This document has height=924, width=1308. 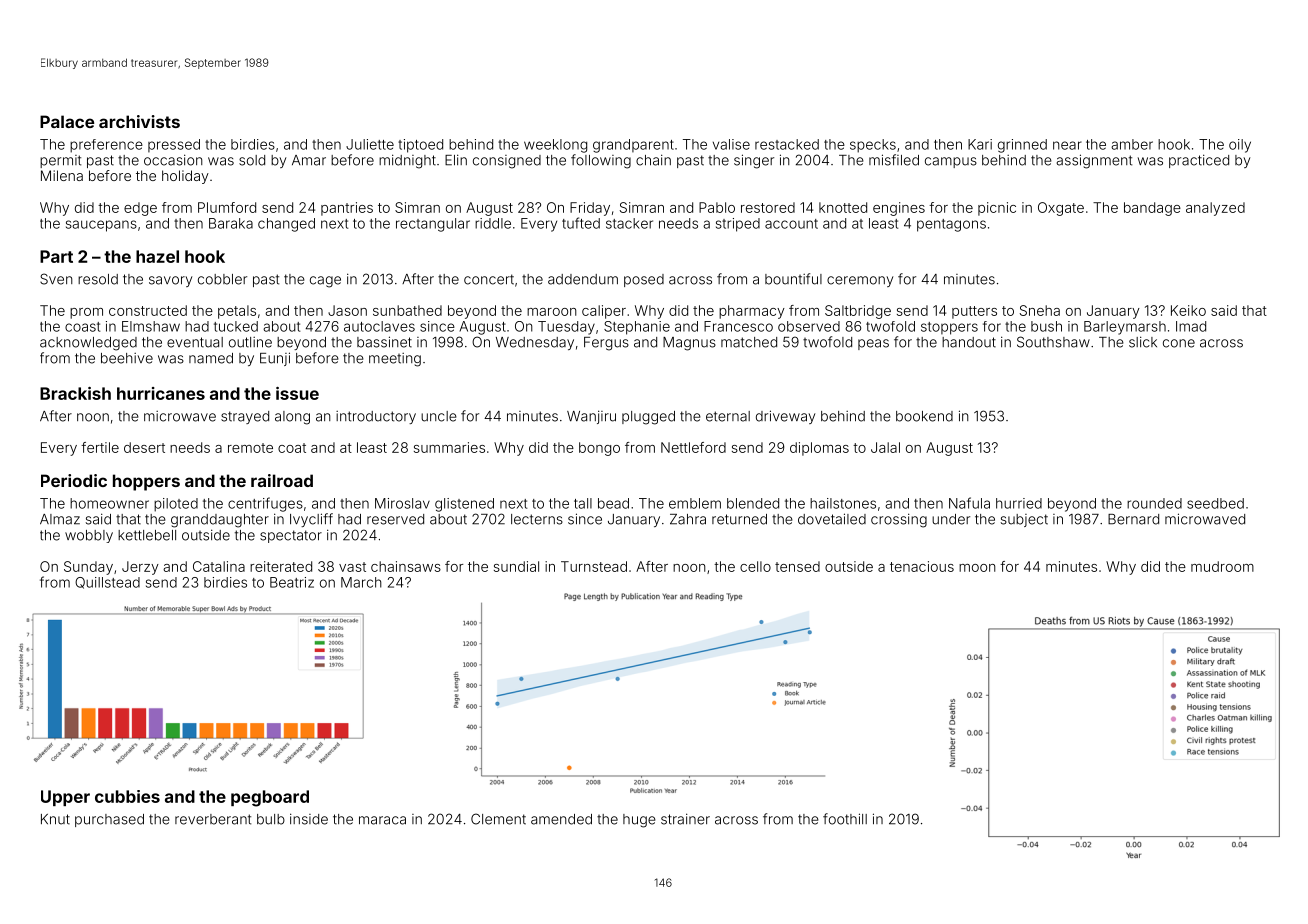 I want to click on Quillstead, so click(x=107, y=583).
